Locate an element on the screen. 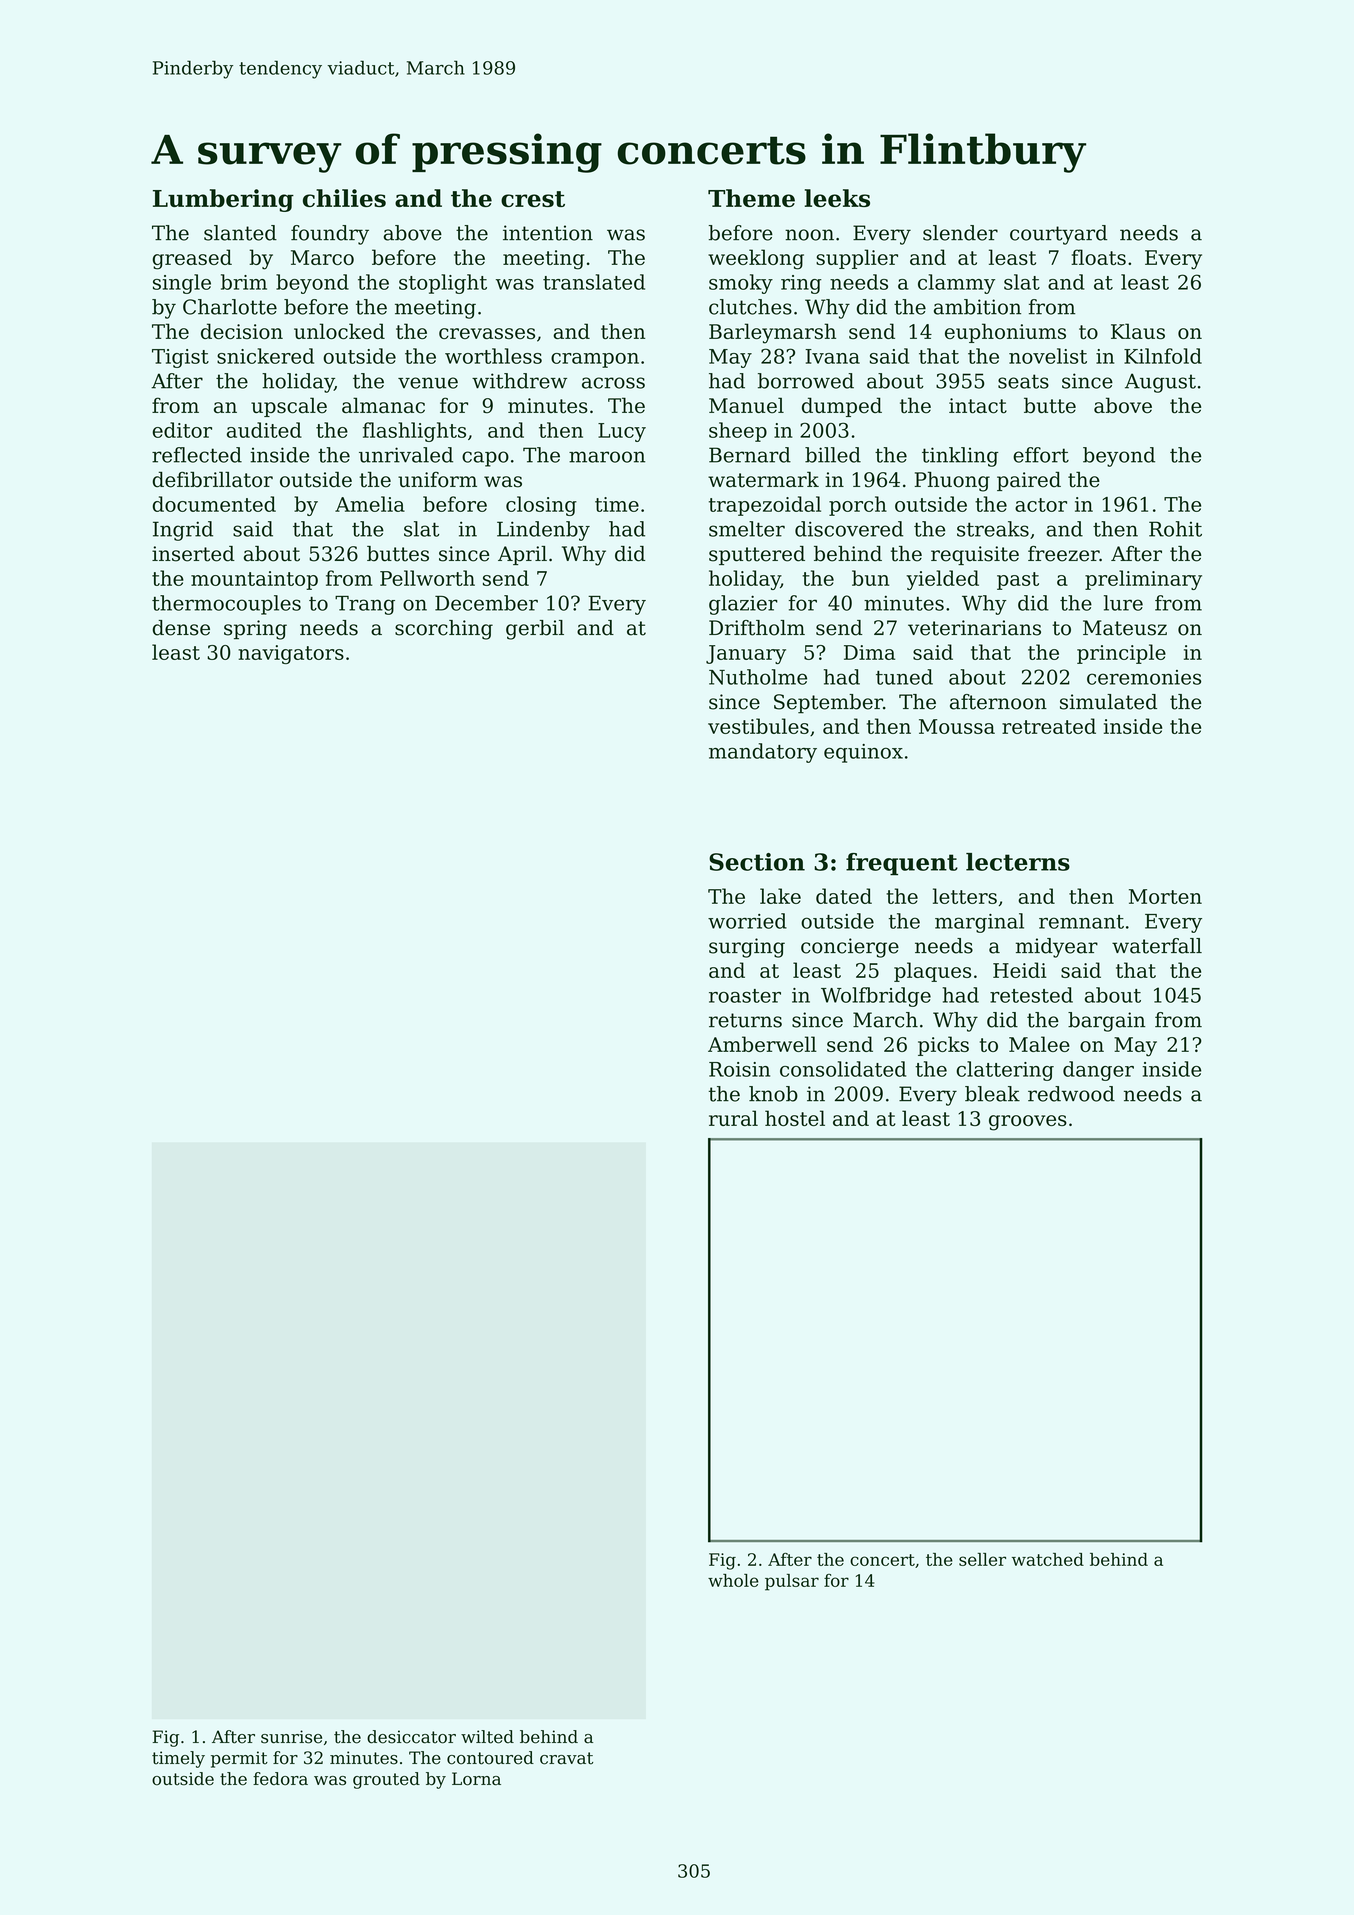 The image size is (1354, 1915). hostel is located at coordinates (795, 1118).
